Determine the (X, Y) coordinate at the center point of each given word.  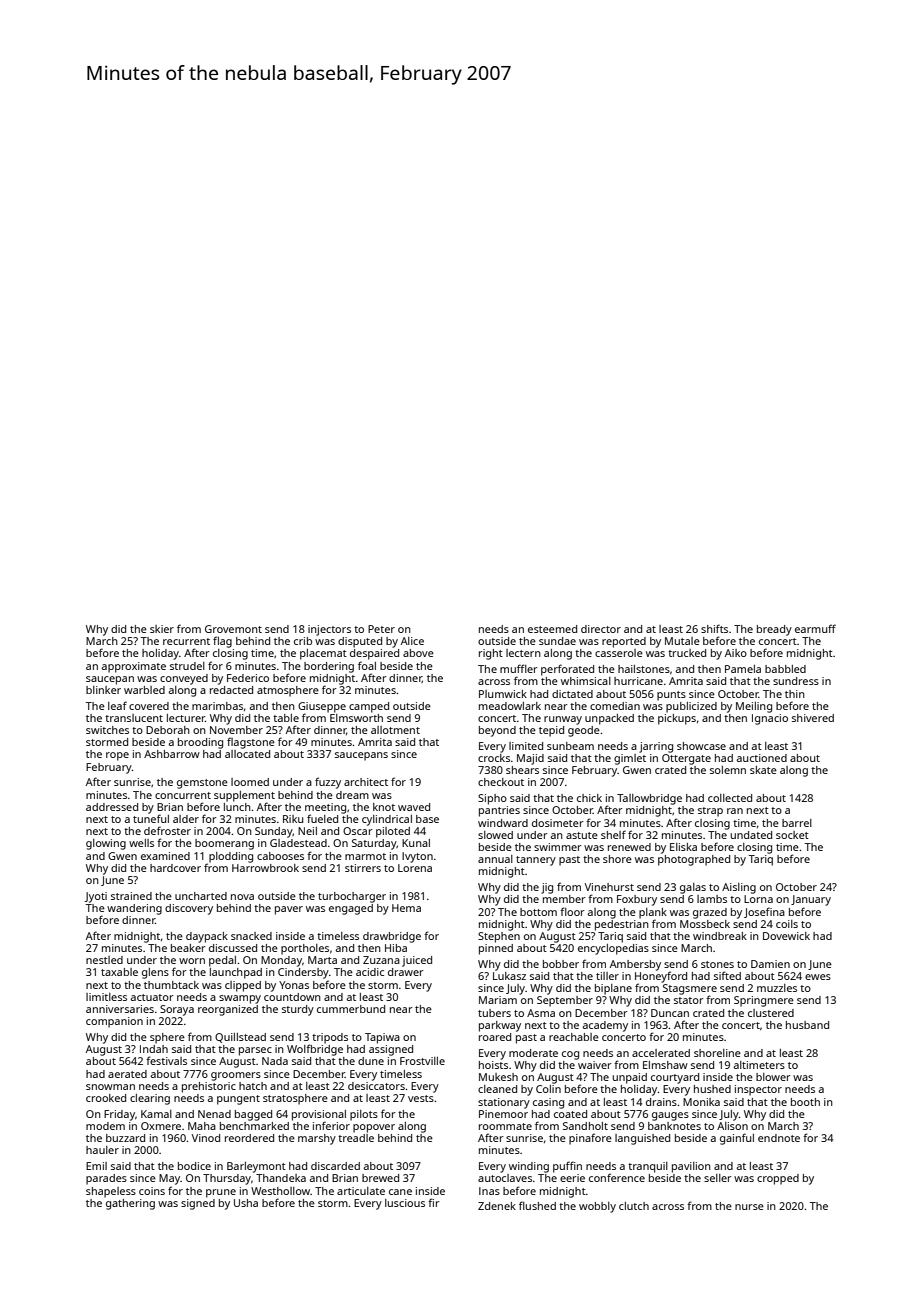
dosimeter (558, 823)
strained (131, 896)
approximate (134, 667)
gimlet (630, 759)
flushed (537, 1205)
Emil (96, 1166)
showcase (701, 746)
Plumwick (503, 694)
